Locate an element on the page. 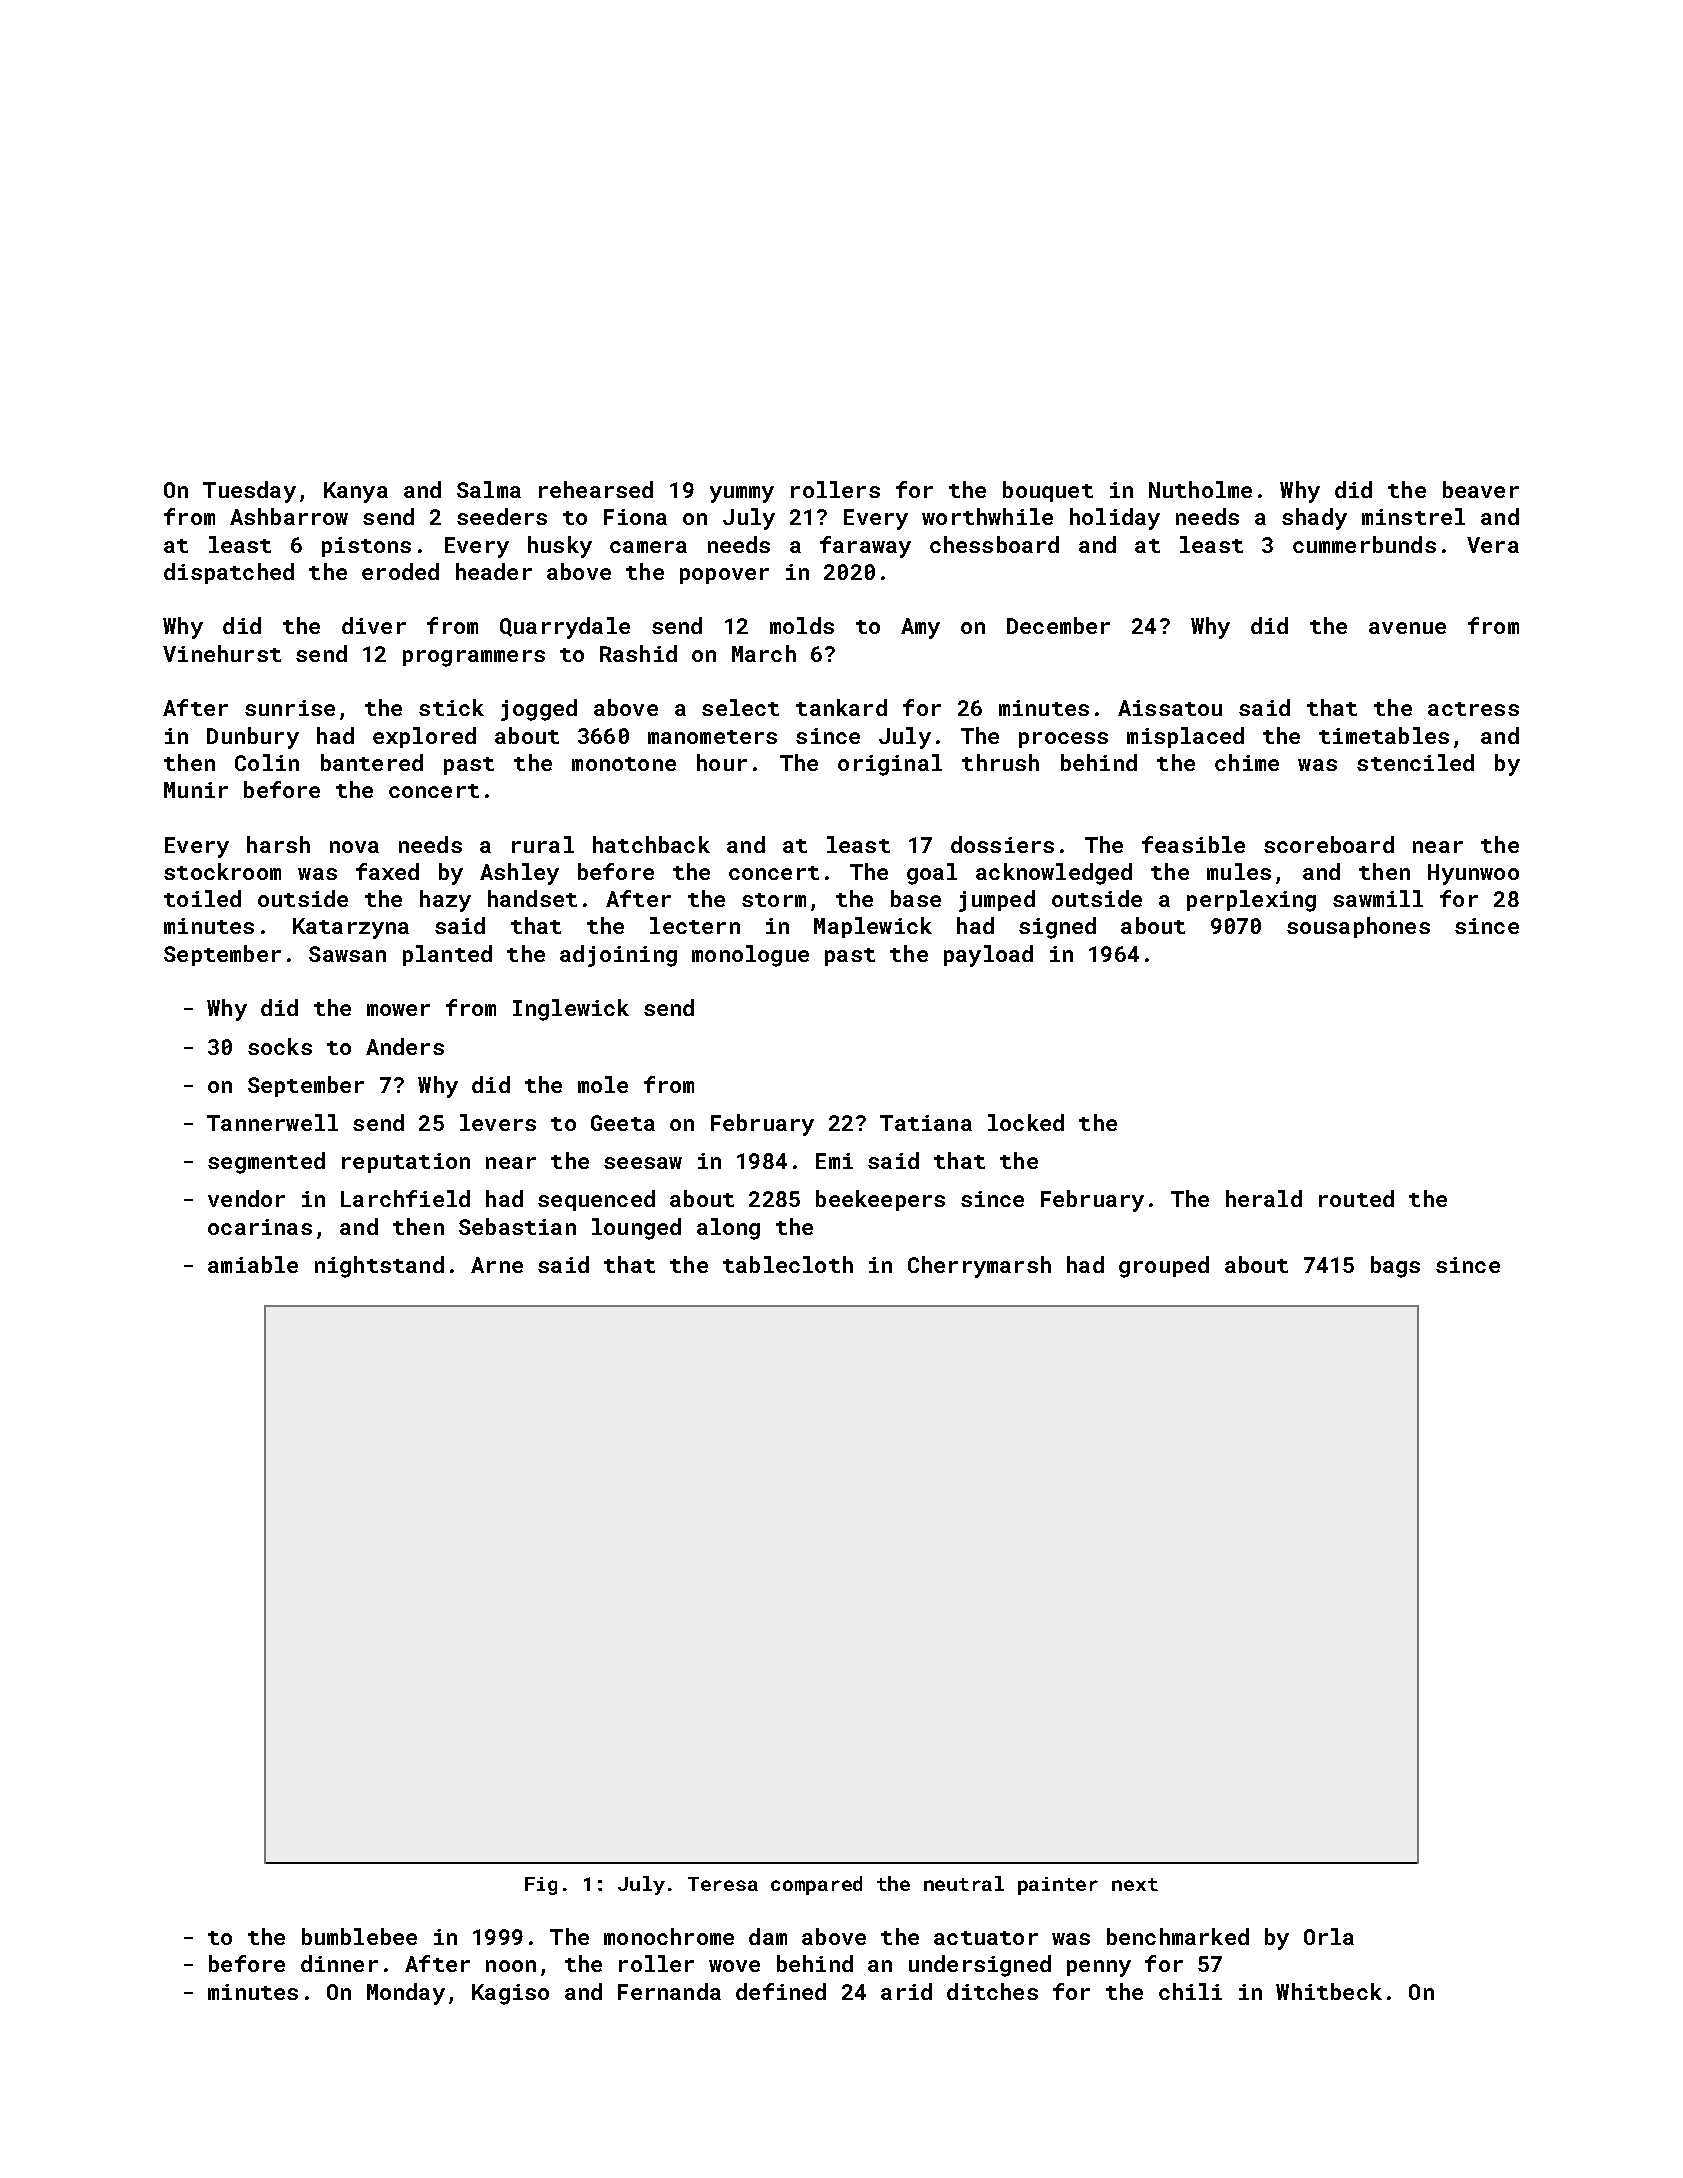 The width and height of the page is (1683, 2178). hour is located at coordinates (722, 762).
